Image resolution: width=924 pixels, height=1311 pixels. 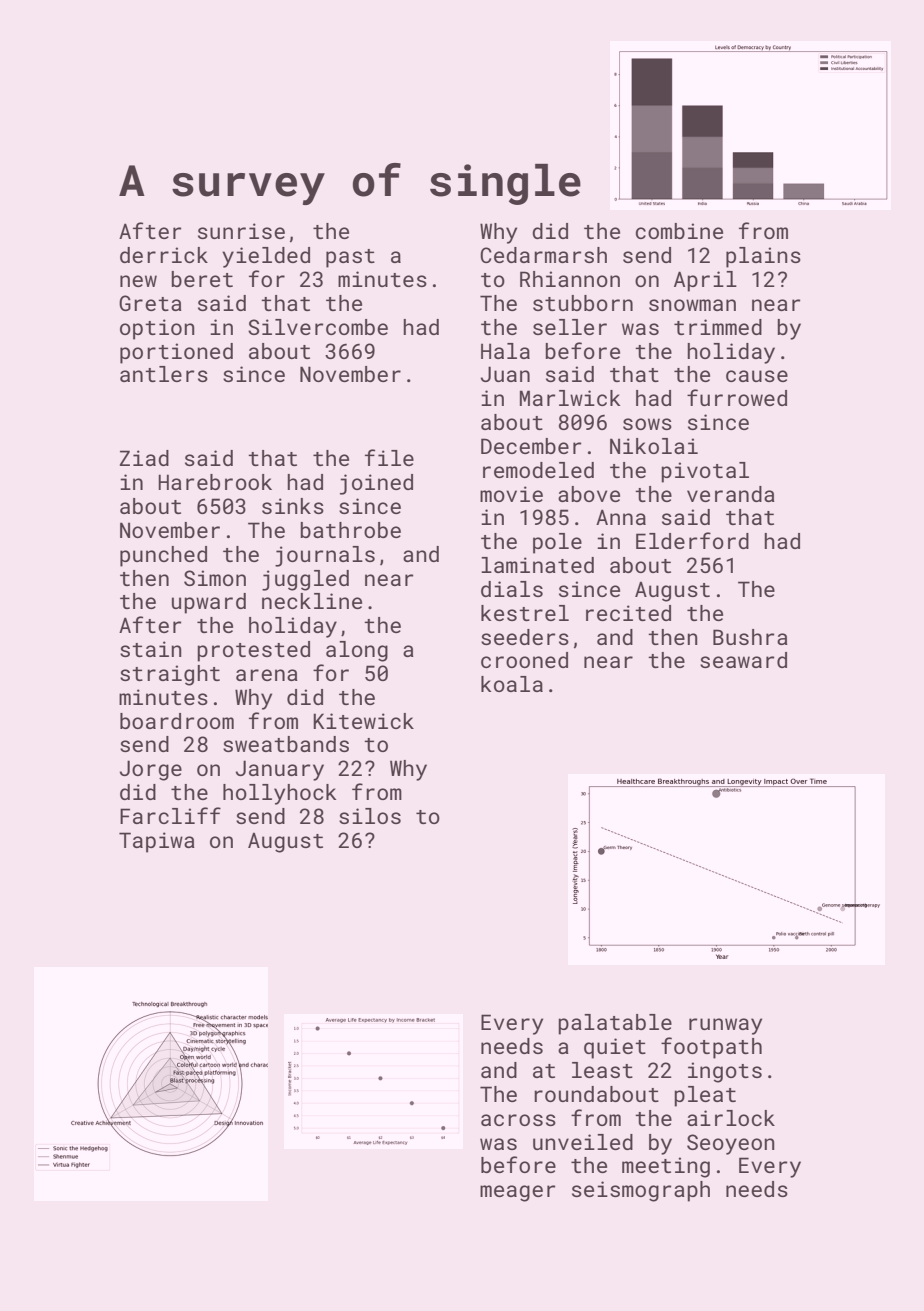 What do you see at coordinates (370, 816) in the screenshot?
I see `silos` at bounding box center [370, 816].
